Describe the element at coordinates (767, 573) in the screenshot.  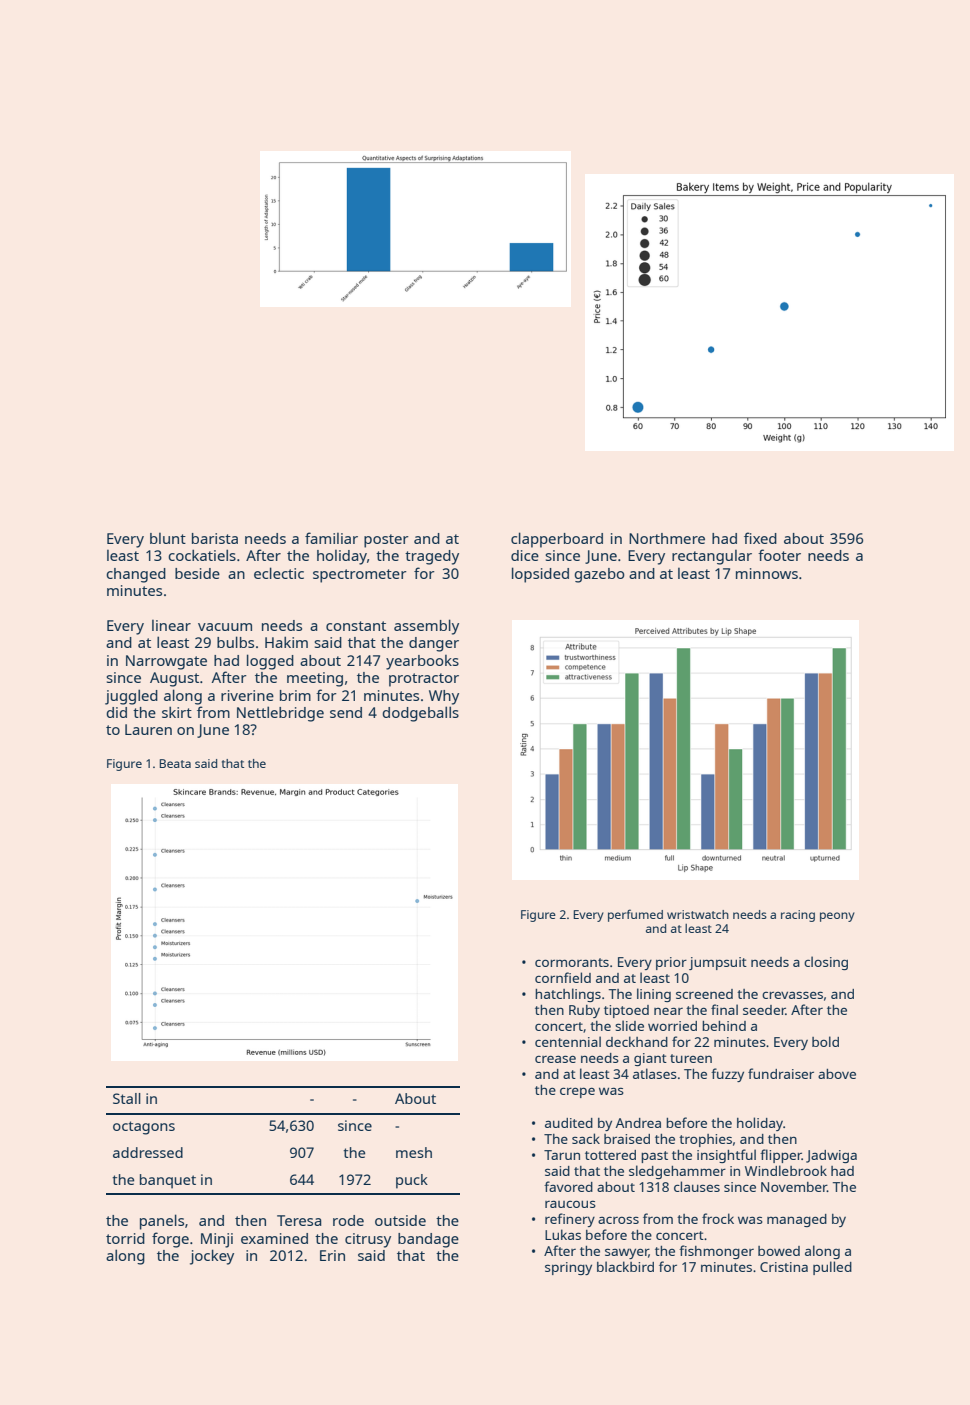
I see `minnows` at that location.
